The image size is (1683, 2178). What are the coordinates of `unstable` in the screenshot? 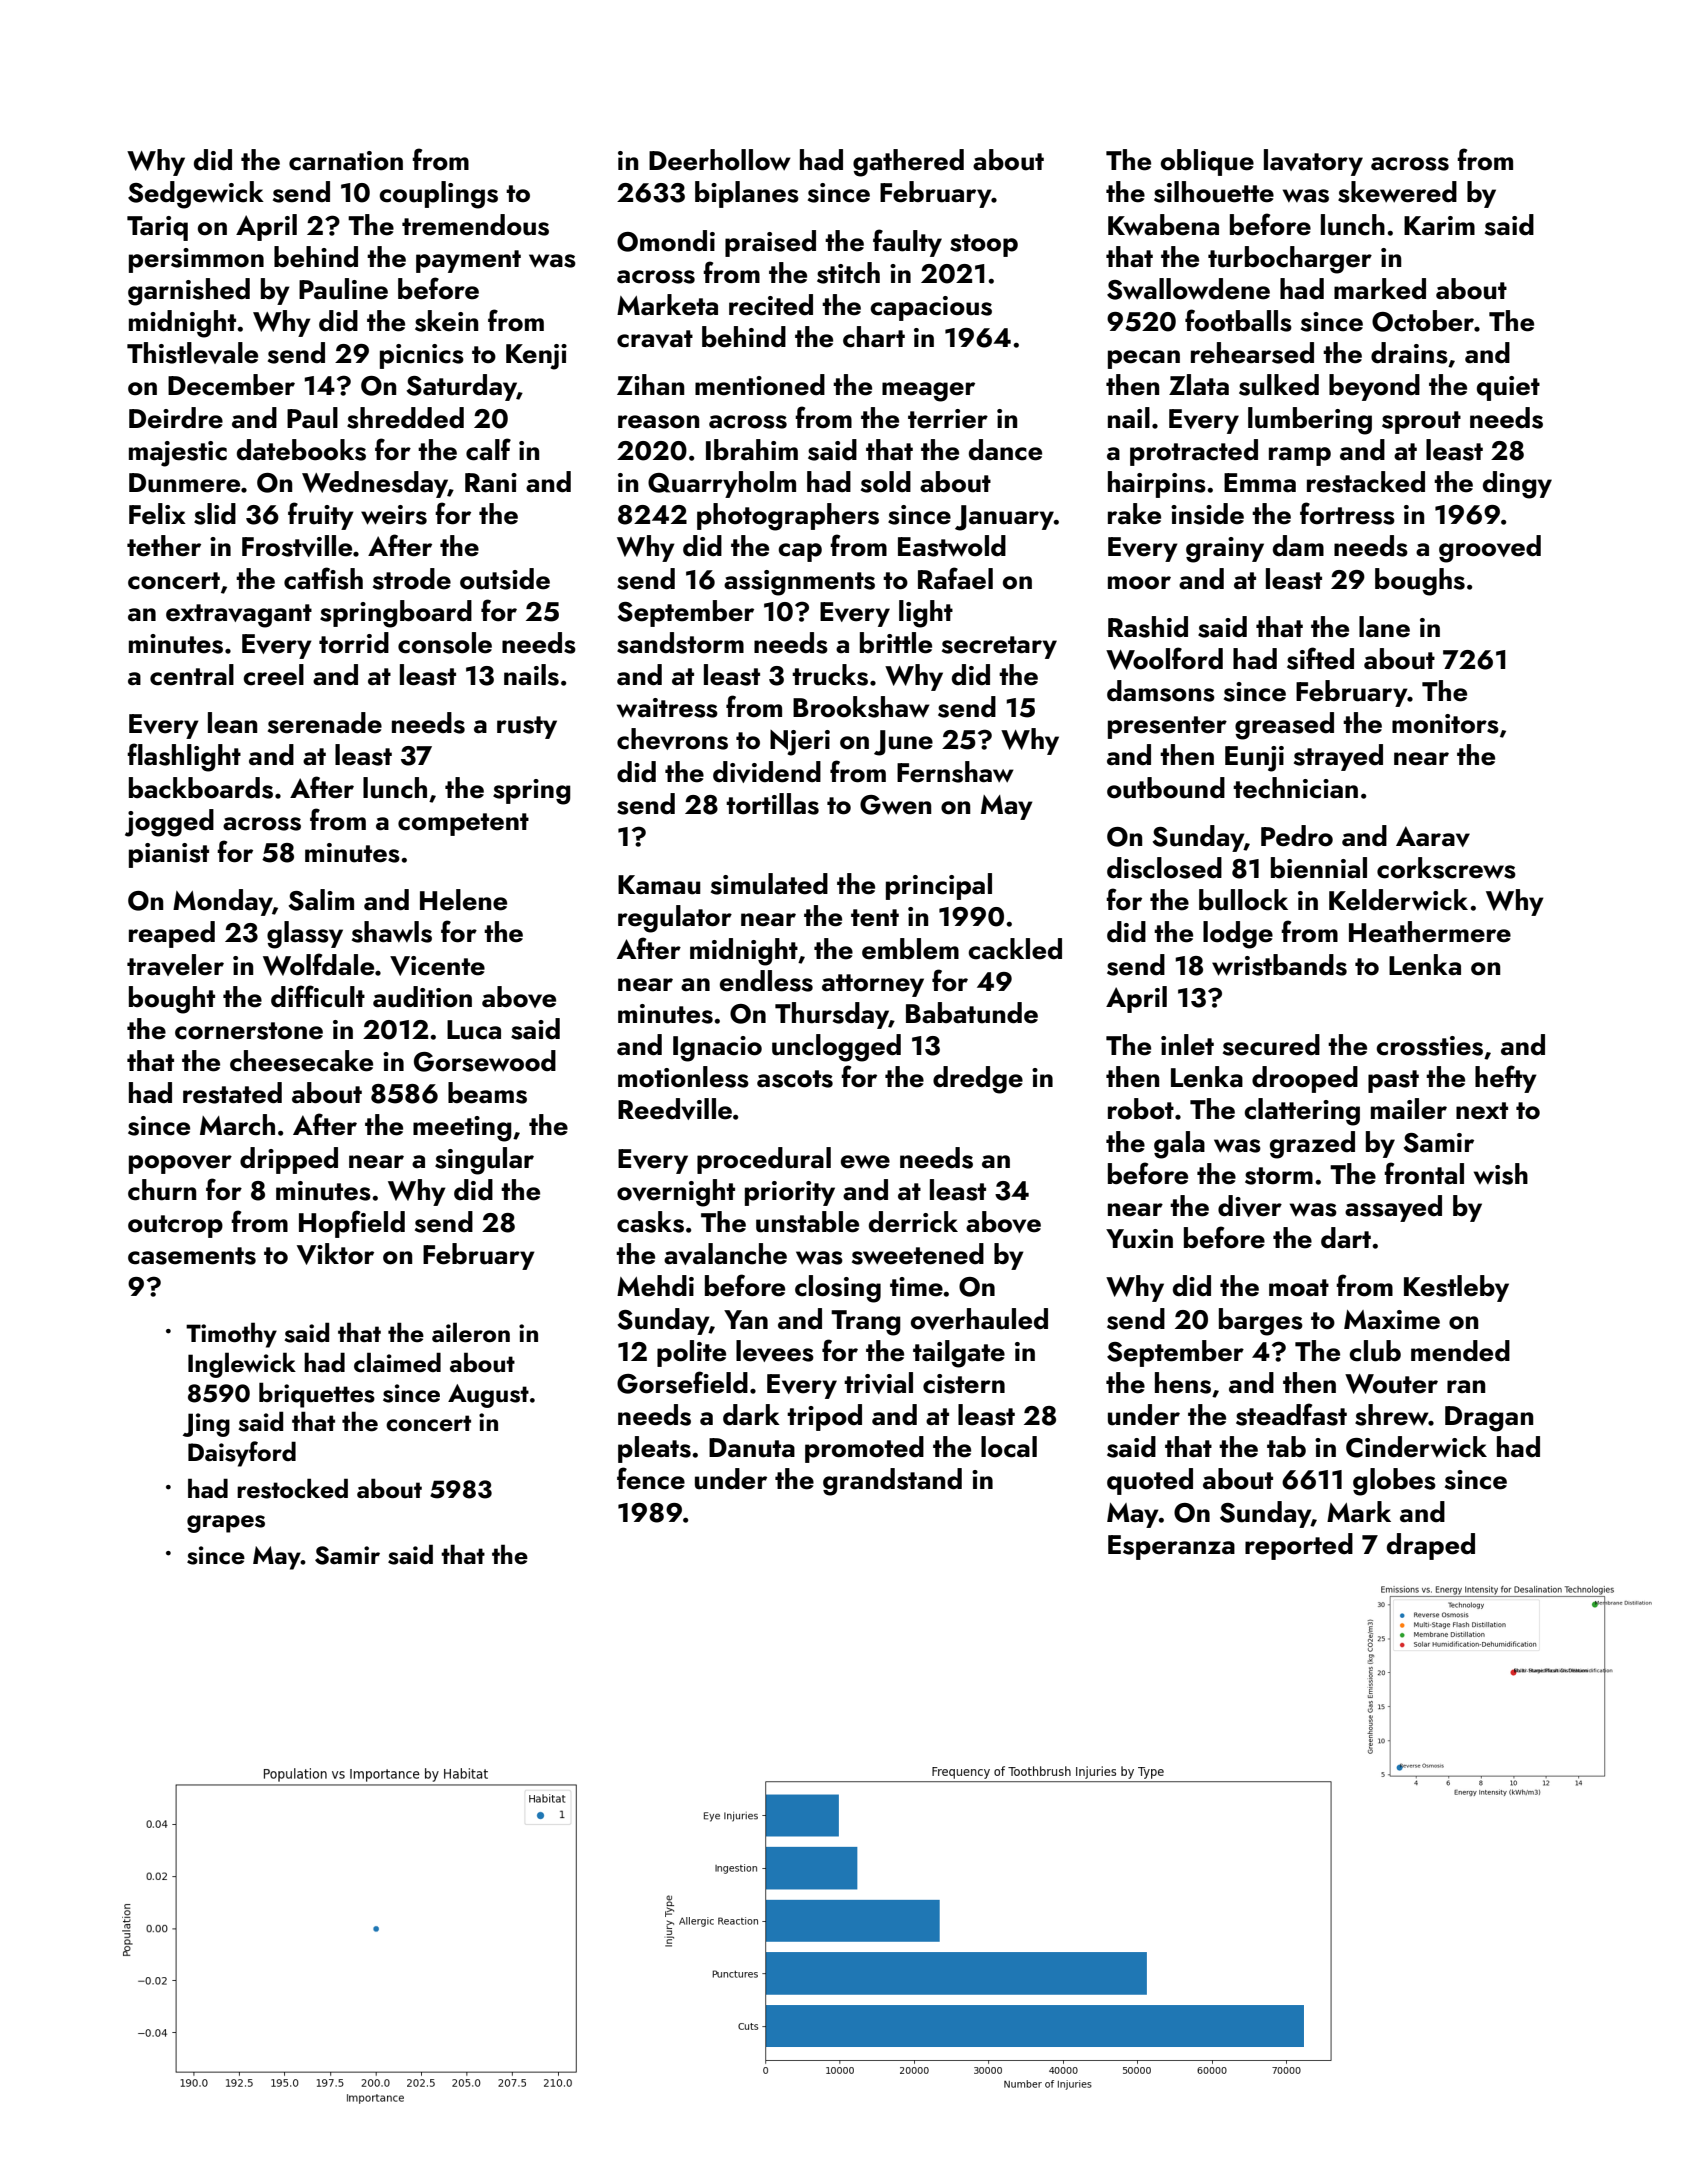 It's located at (807, 1222).
